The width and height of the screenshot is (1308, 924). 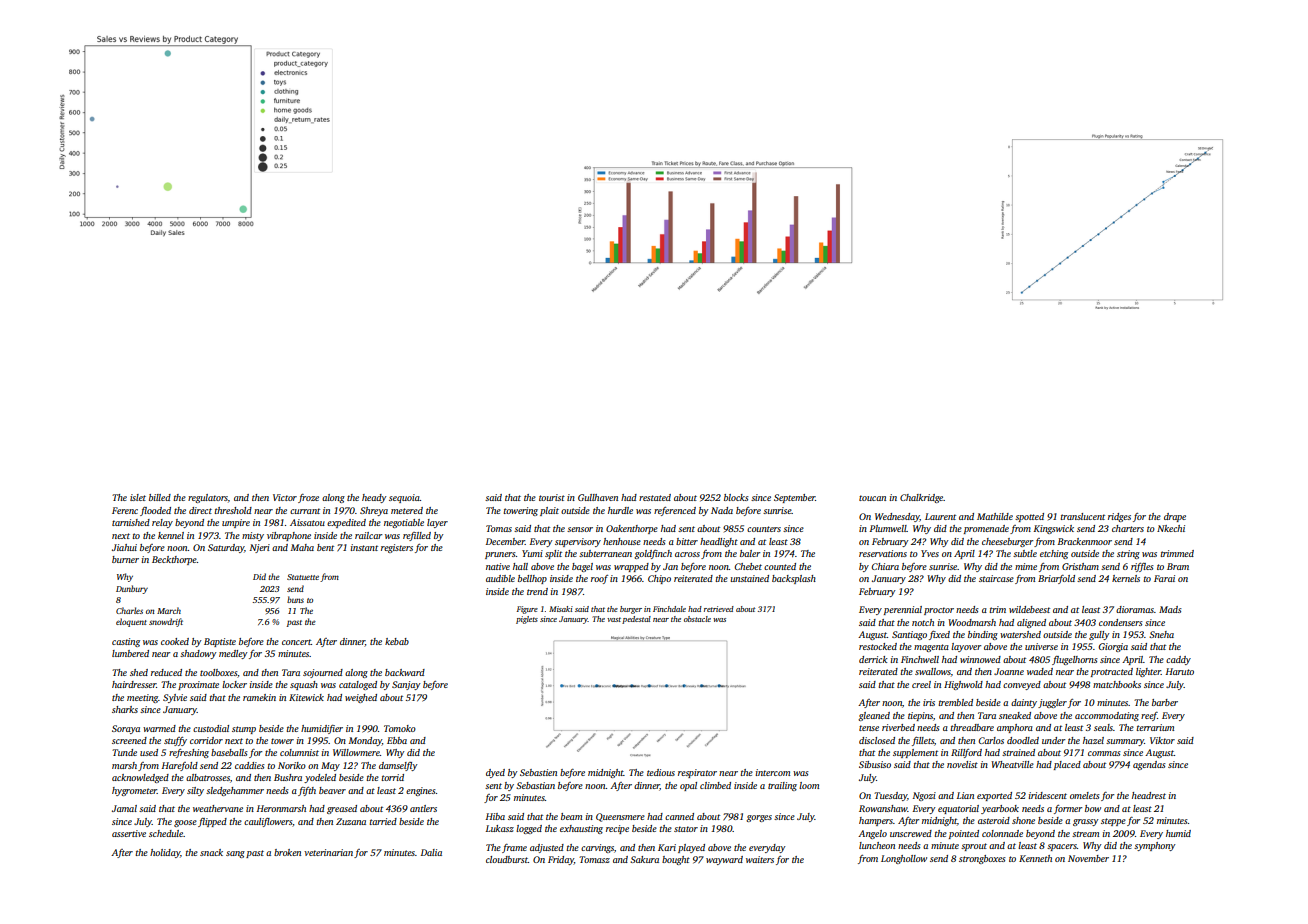 I want to click on tedious, so click(x=661, y=772).
